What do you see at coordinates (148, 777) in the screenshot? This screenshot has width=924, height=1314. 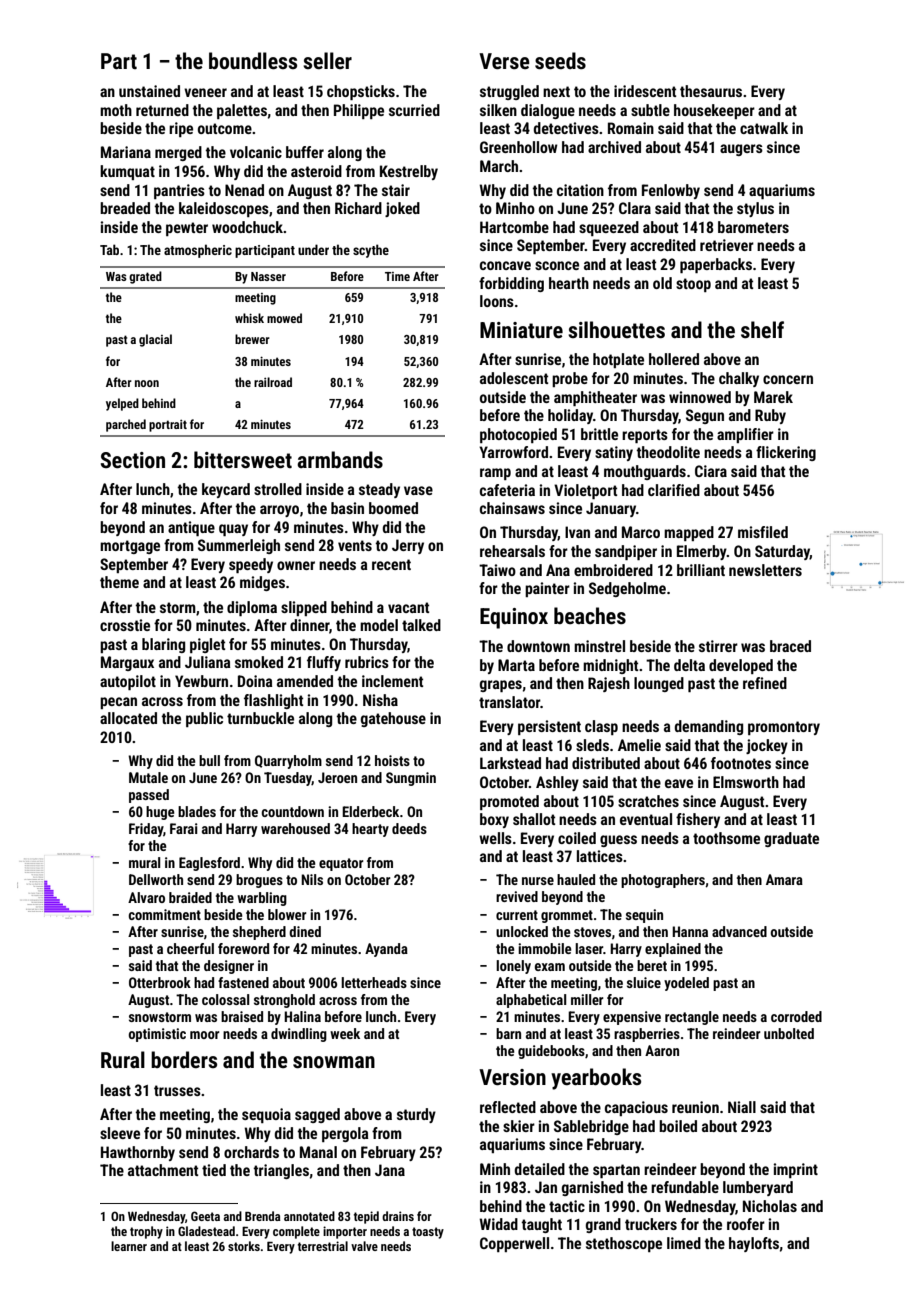 I see `Mutale` at bounding box center [148, 777].
